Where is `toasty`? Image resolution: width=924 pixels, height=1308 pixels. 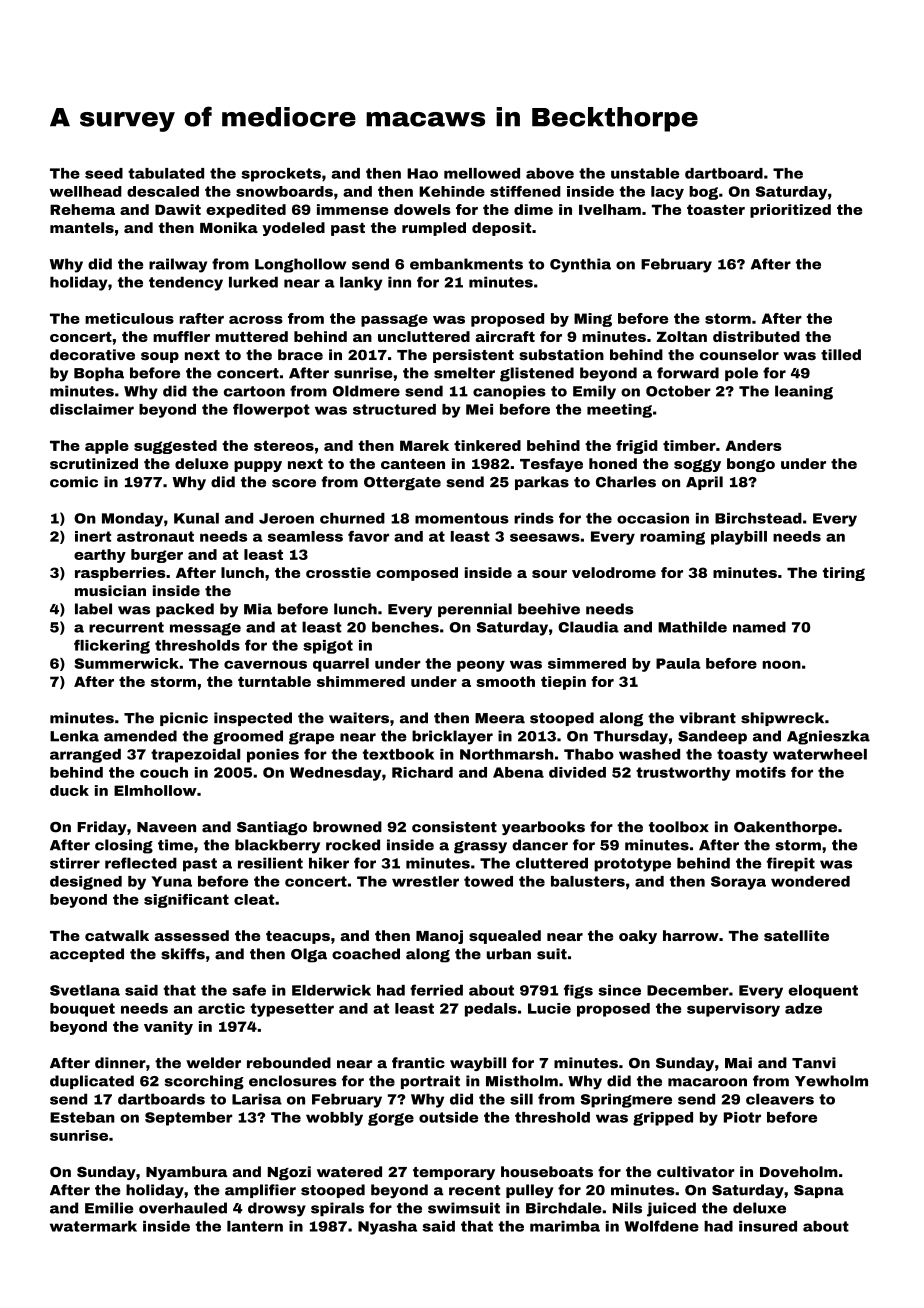
toasty is located at coordinates (742, 756).
